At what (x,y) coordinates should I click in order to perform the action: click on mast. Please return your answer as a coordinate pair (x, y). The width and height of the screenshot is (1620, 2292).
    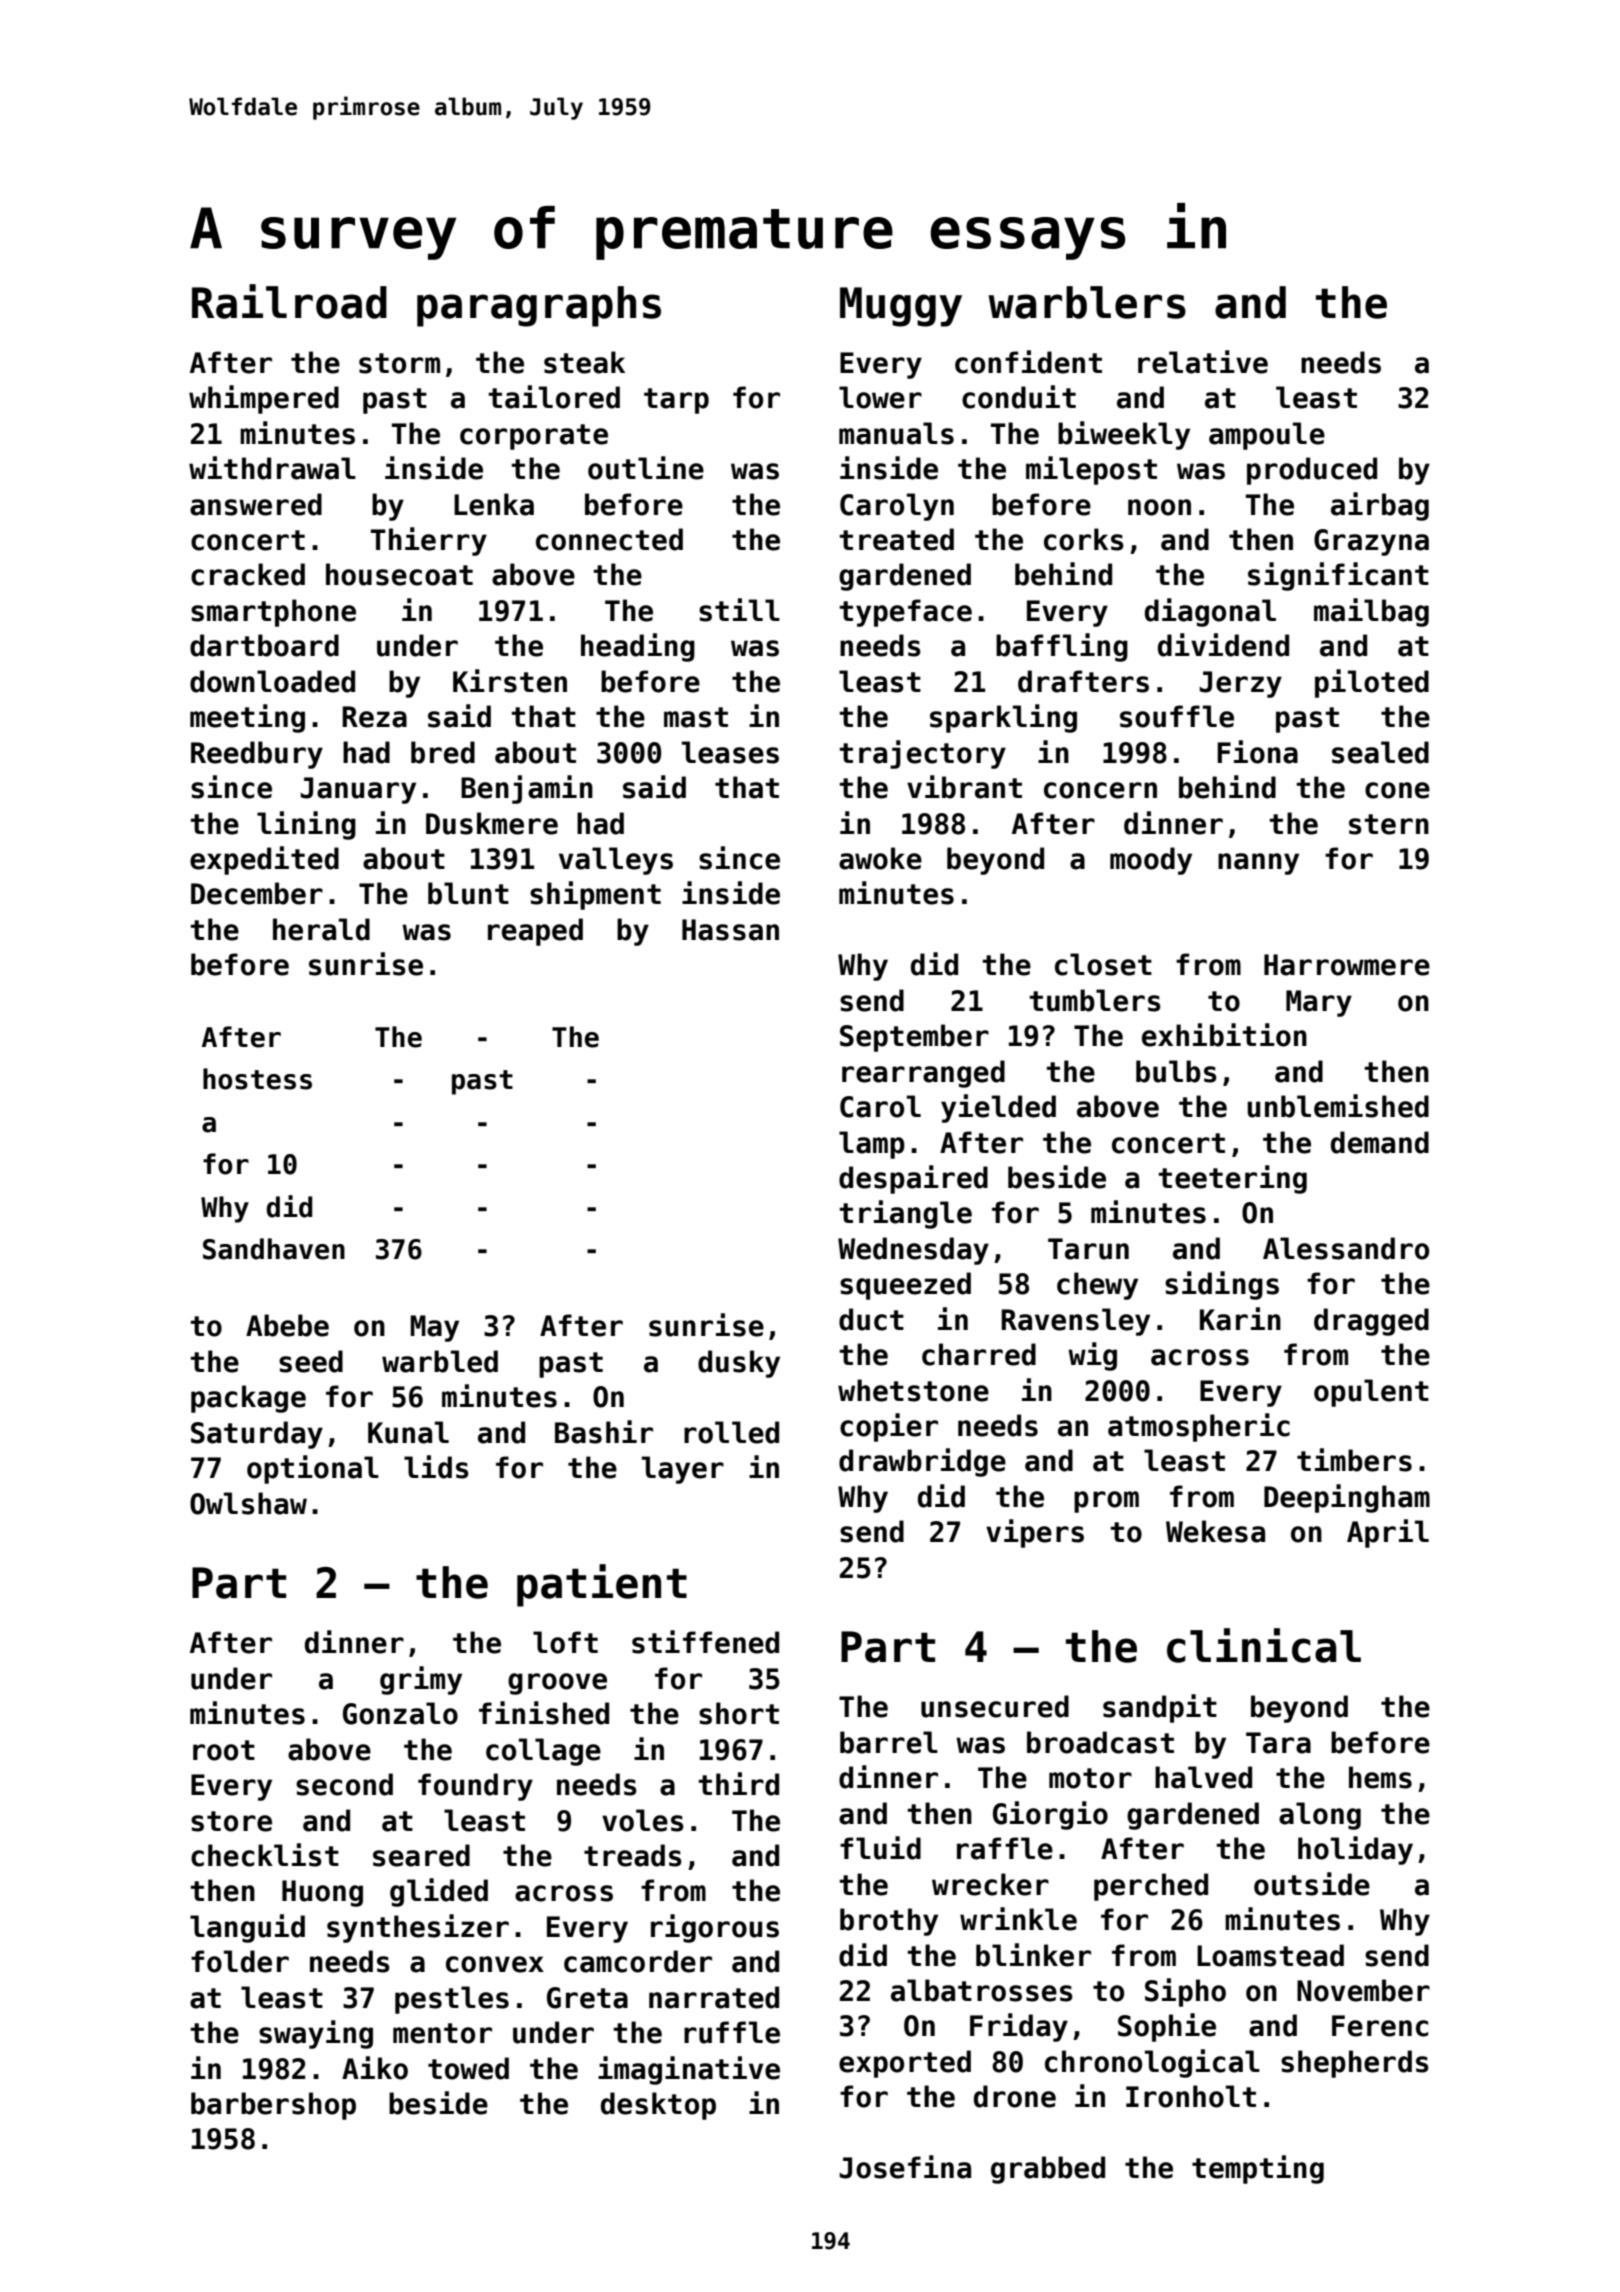
    Looking at the image, I should click on (696, 717).
